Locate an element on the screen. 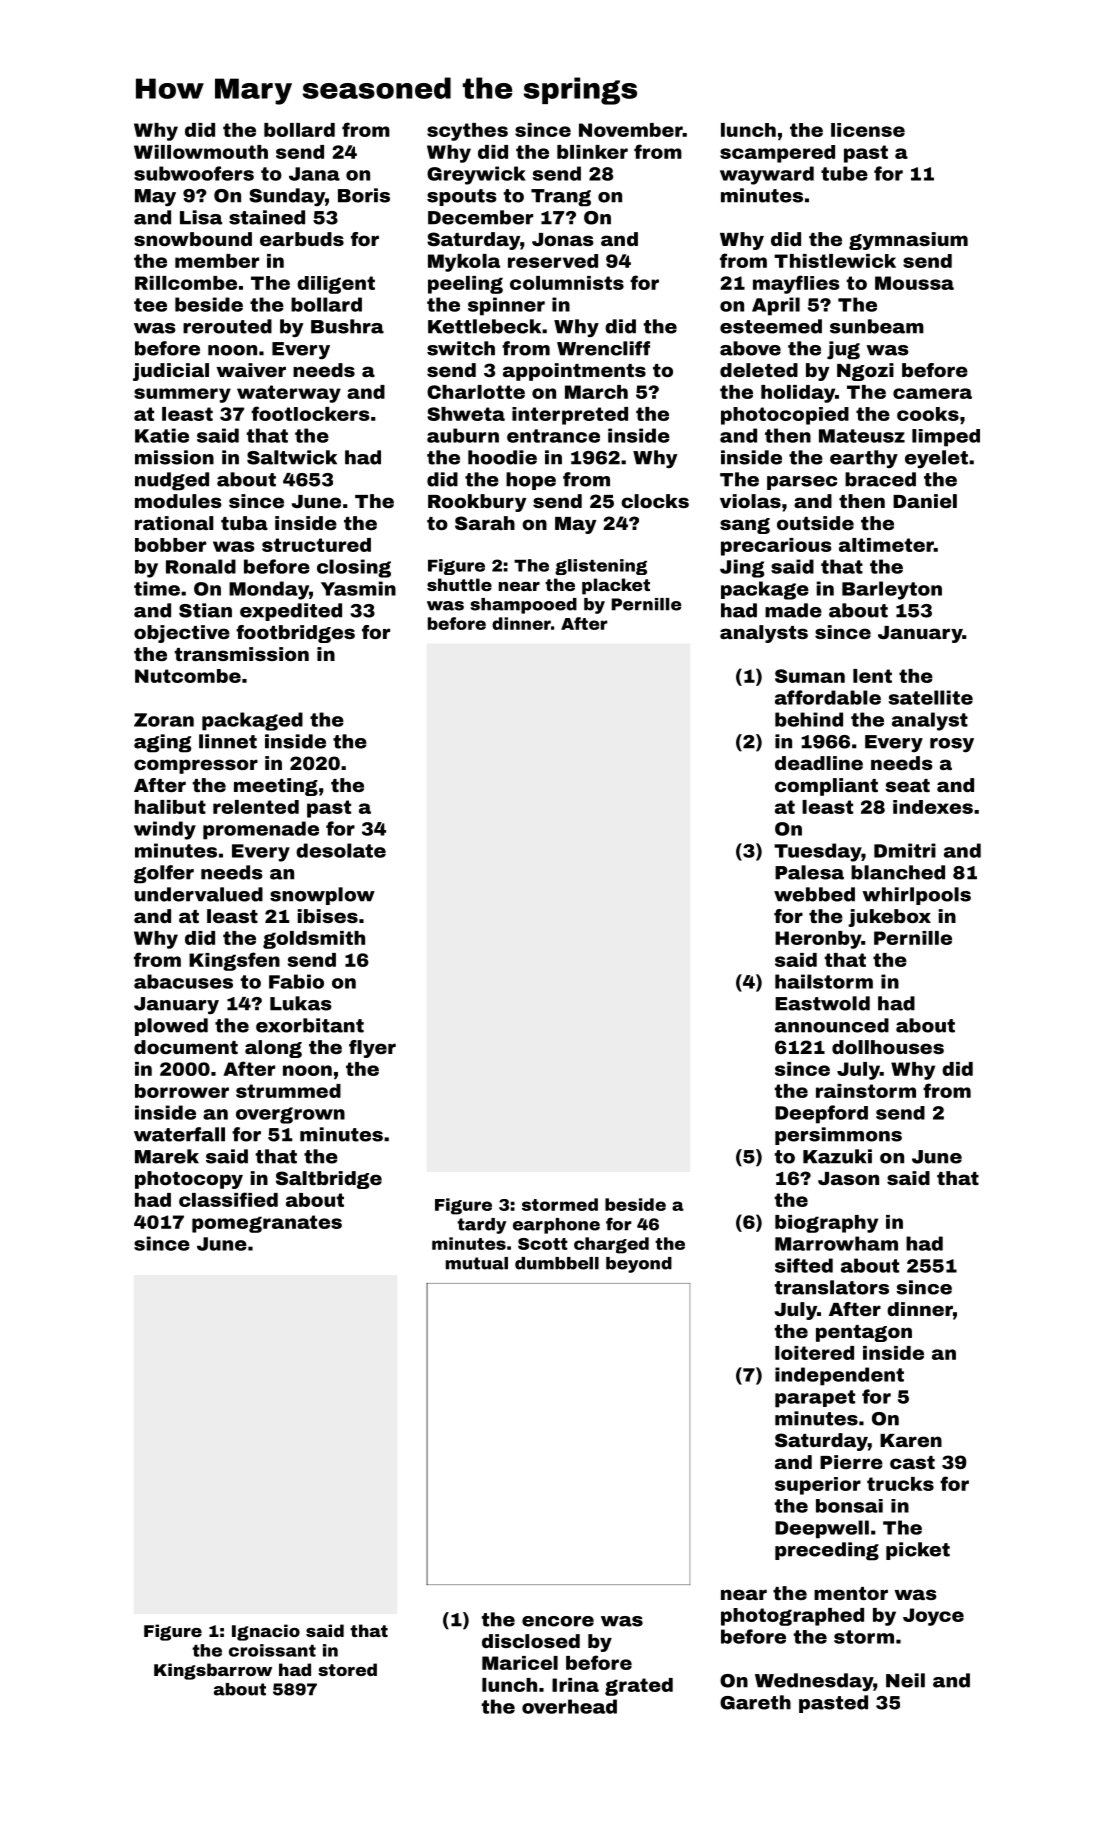 This screenshot has height=1839, width=1117. encore is located at coordinates (558, 1621).
